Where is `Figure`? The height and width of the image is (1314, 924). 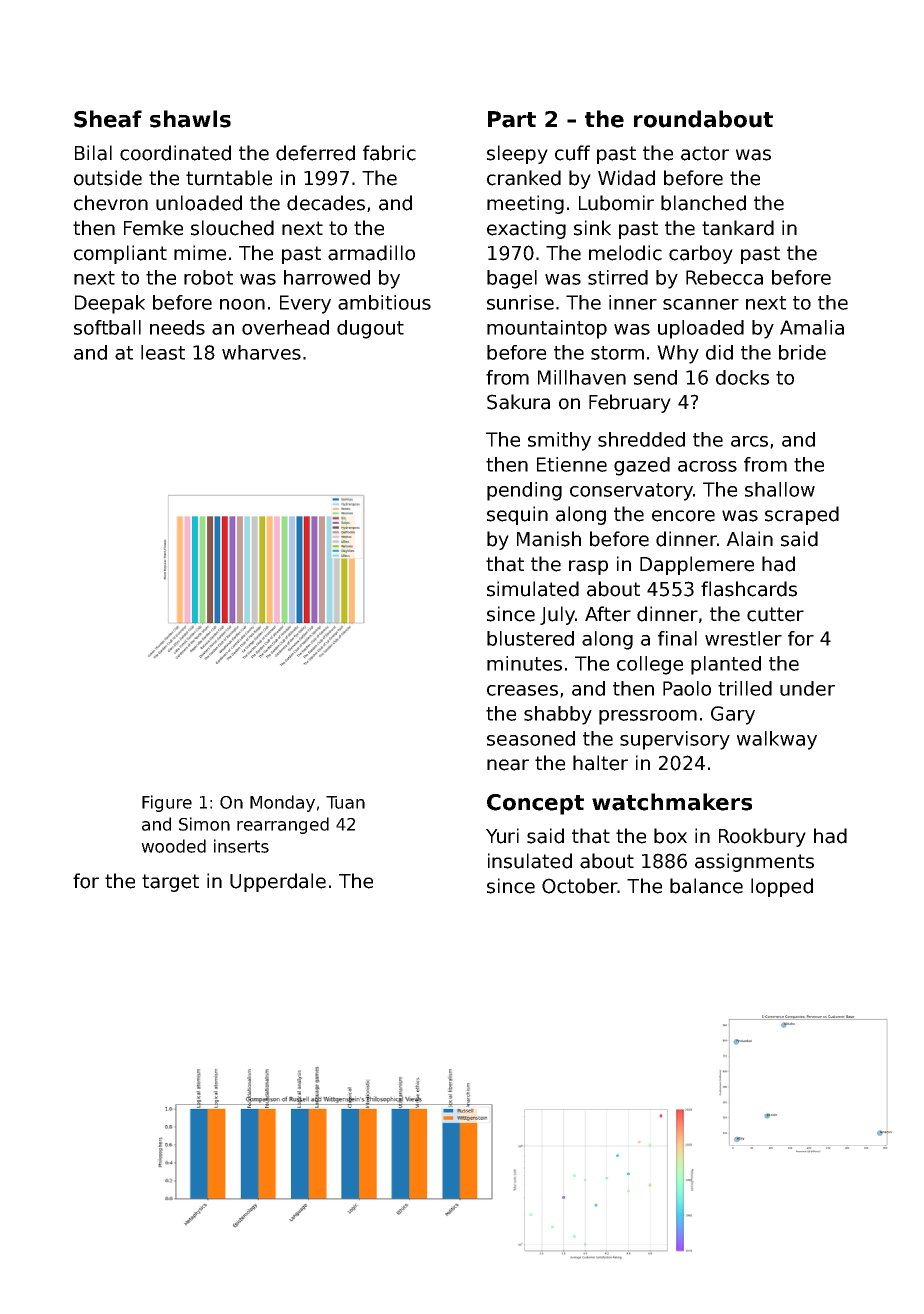 Figure is located at coordinates (167, 803).
